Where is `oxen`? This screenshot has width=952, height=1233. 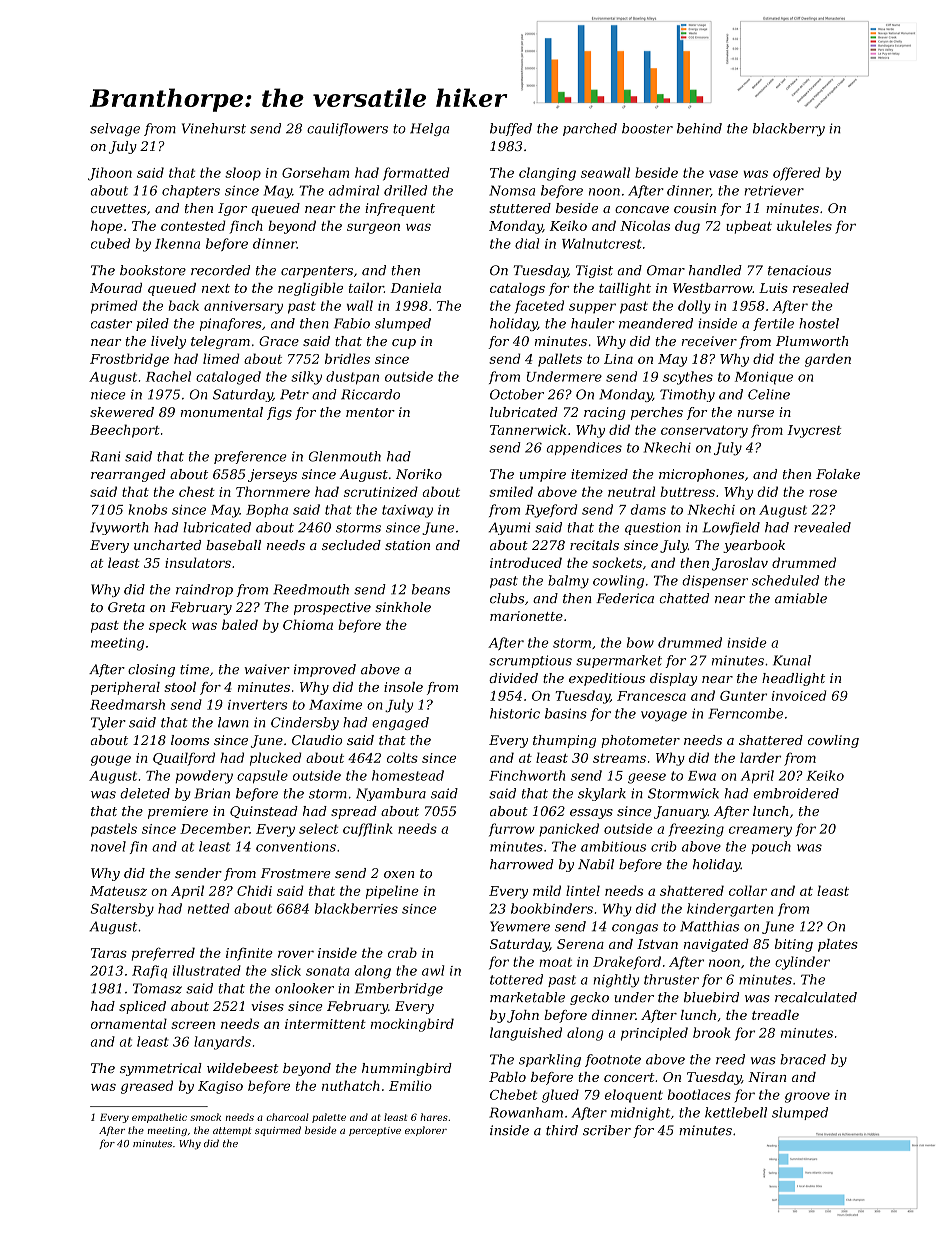
oxen is located at coordinates (399, 874).
